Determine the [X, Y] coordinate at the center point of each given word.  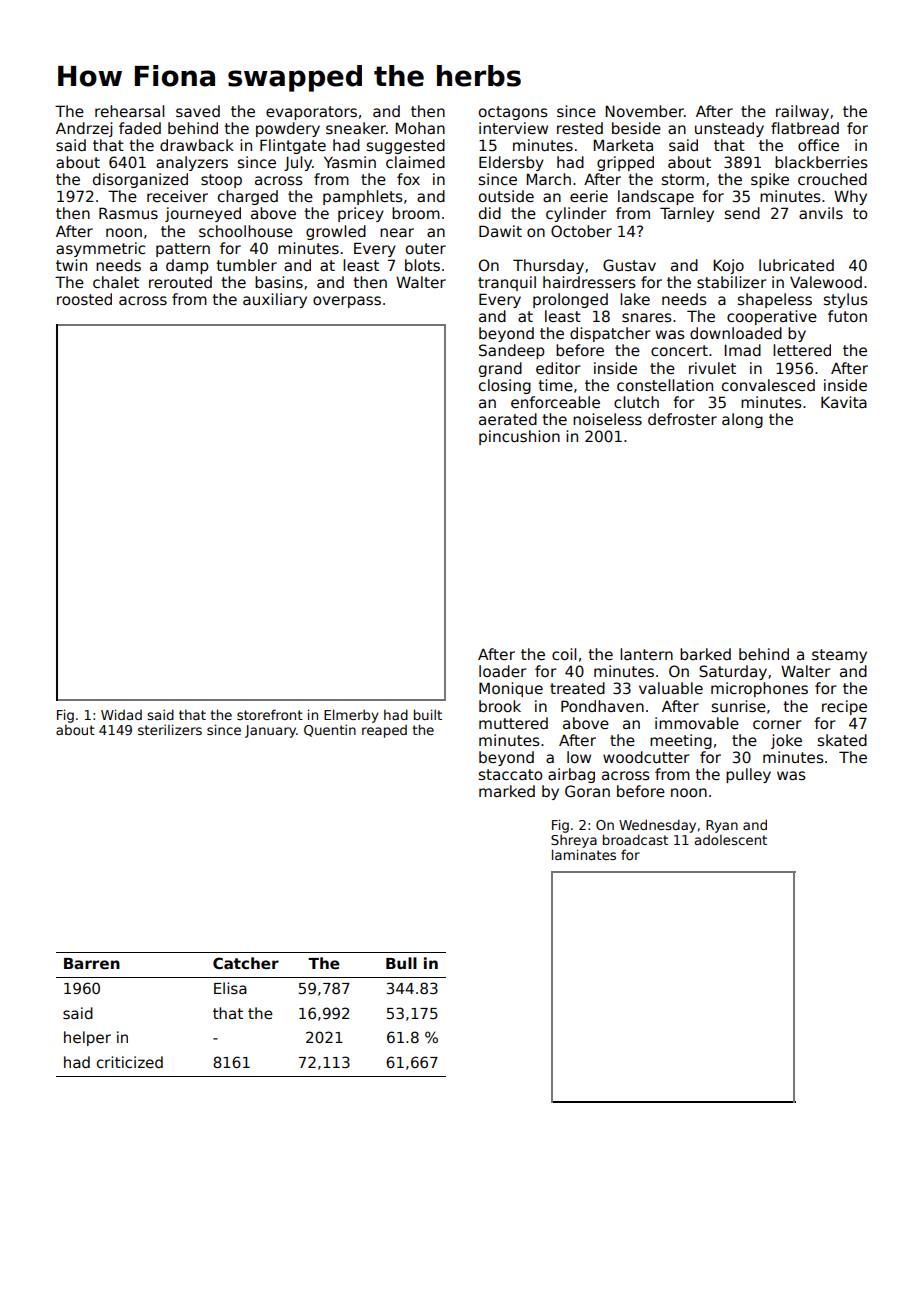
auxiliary [275, 300]
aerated [508, 419]
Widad [121, 714]
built [428, 714]
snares [647, 317]
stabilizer [732, 282]
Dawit [500, 231]
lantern [646, 654]
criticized [130, 1062]
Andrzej [84, 129]
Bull [401, 963]
